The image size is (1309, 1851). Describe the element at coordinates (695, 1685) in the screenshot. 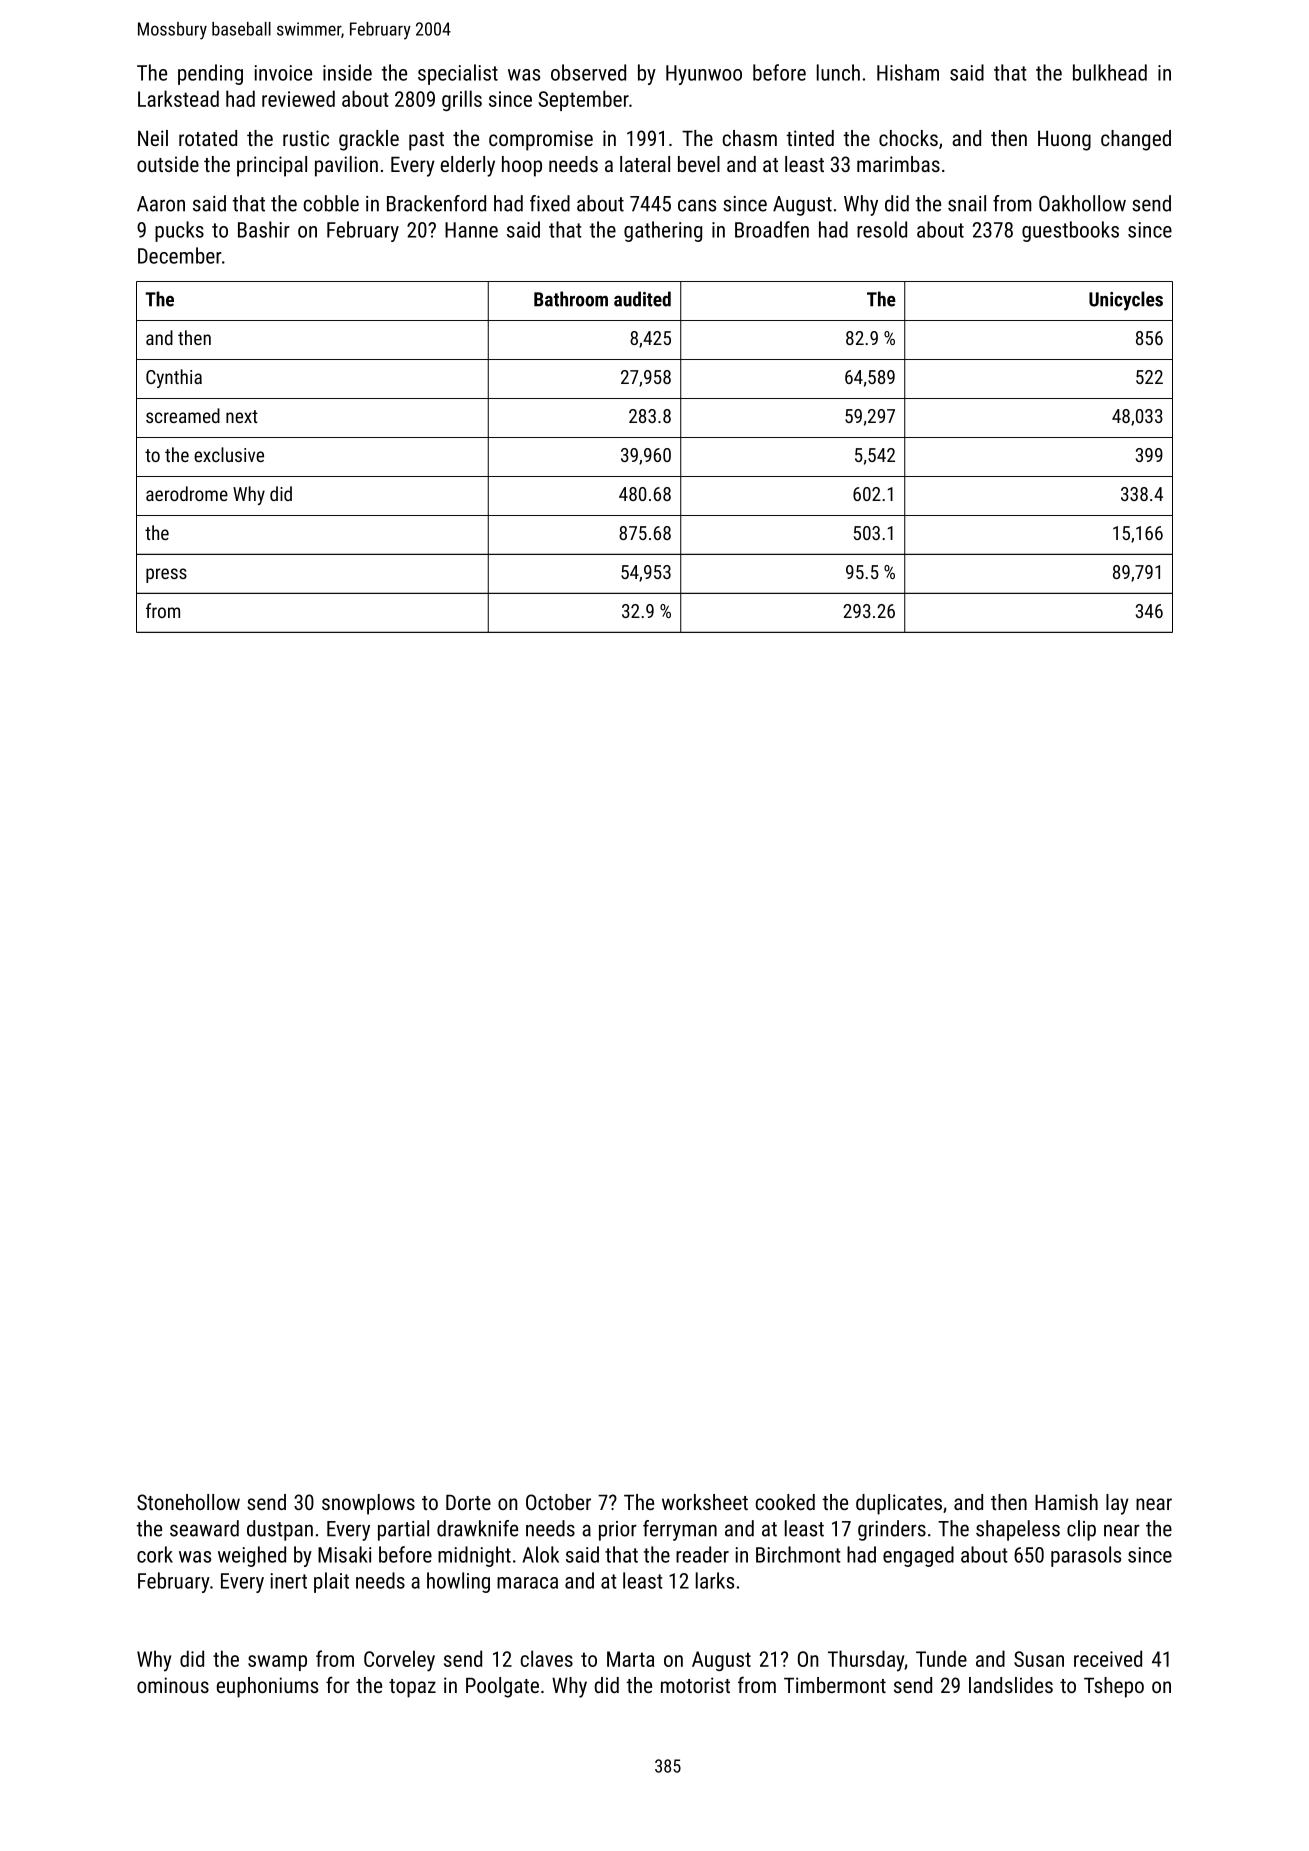

I see `motorist` at that location.
